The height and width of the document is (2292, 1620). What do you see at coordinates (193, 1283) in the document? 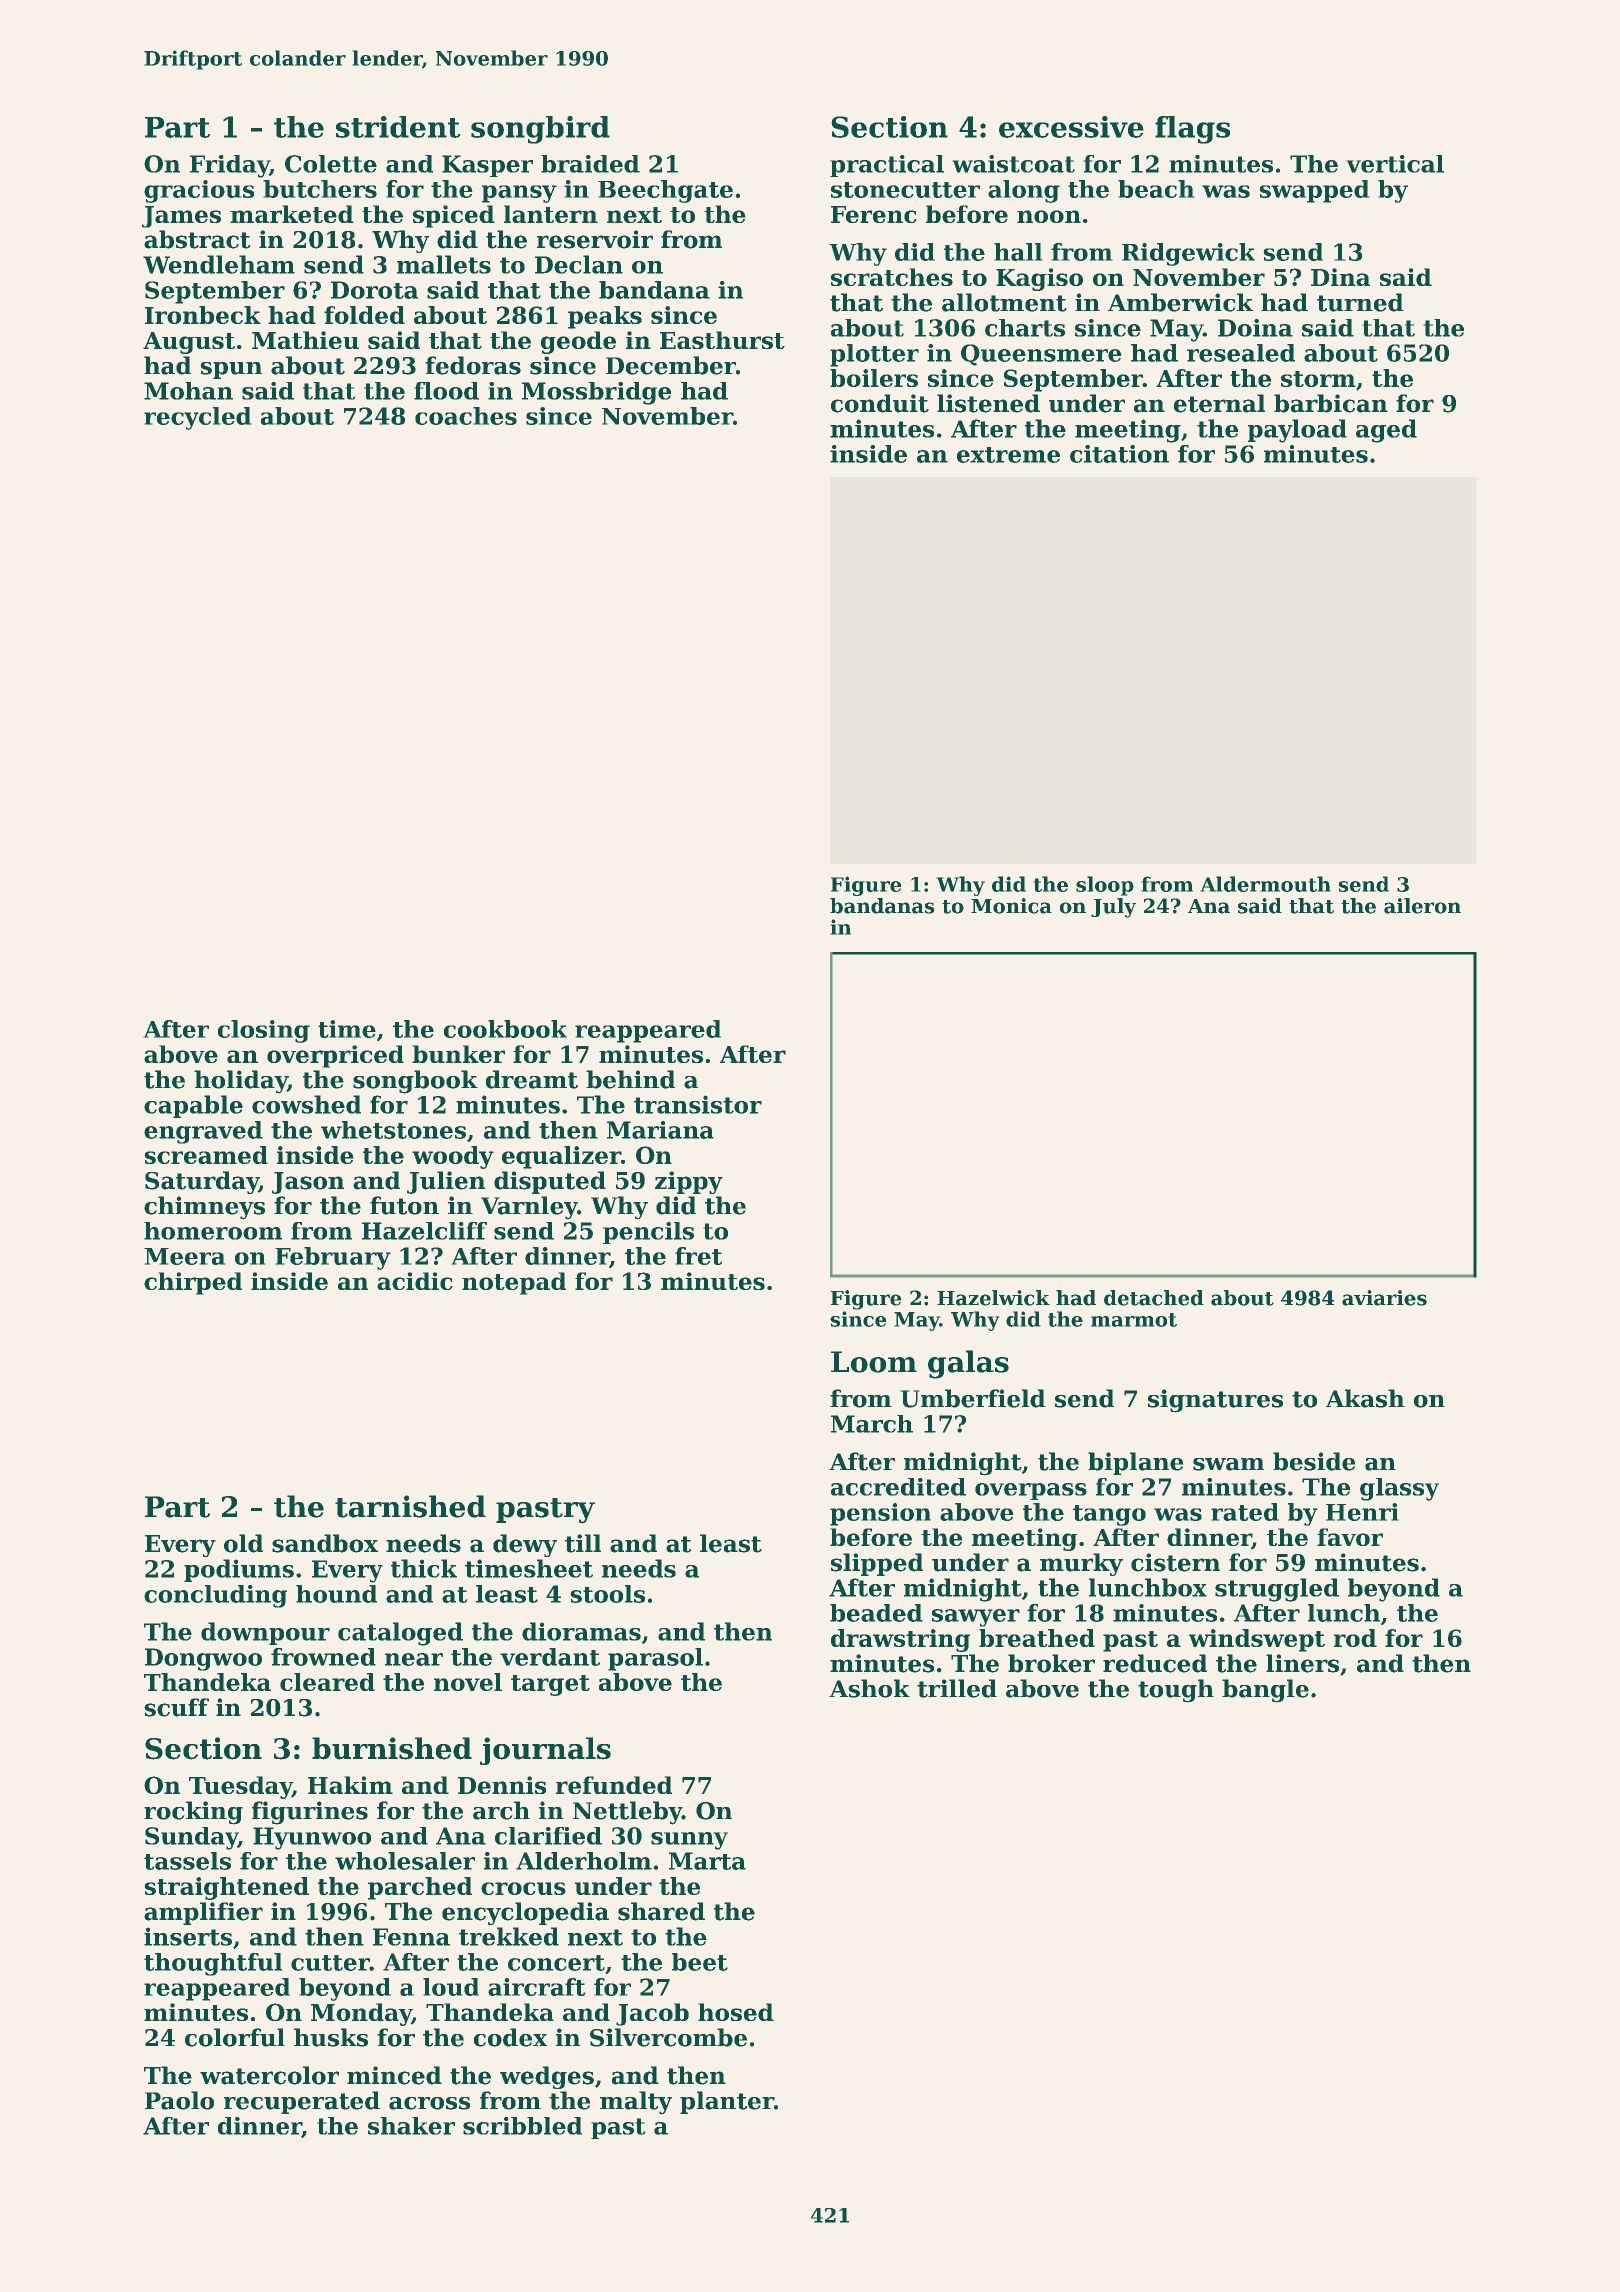
I see `chirped` at bounding box center [193, 1283].
